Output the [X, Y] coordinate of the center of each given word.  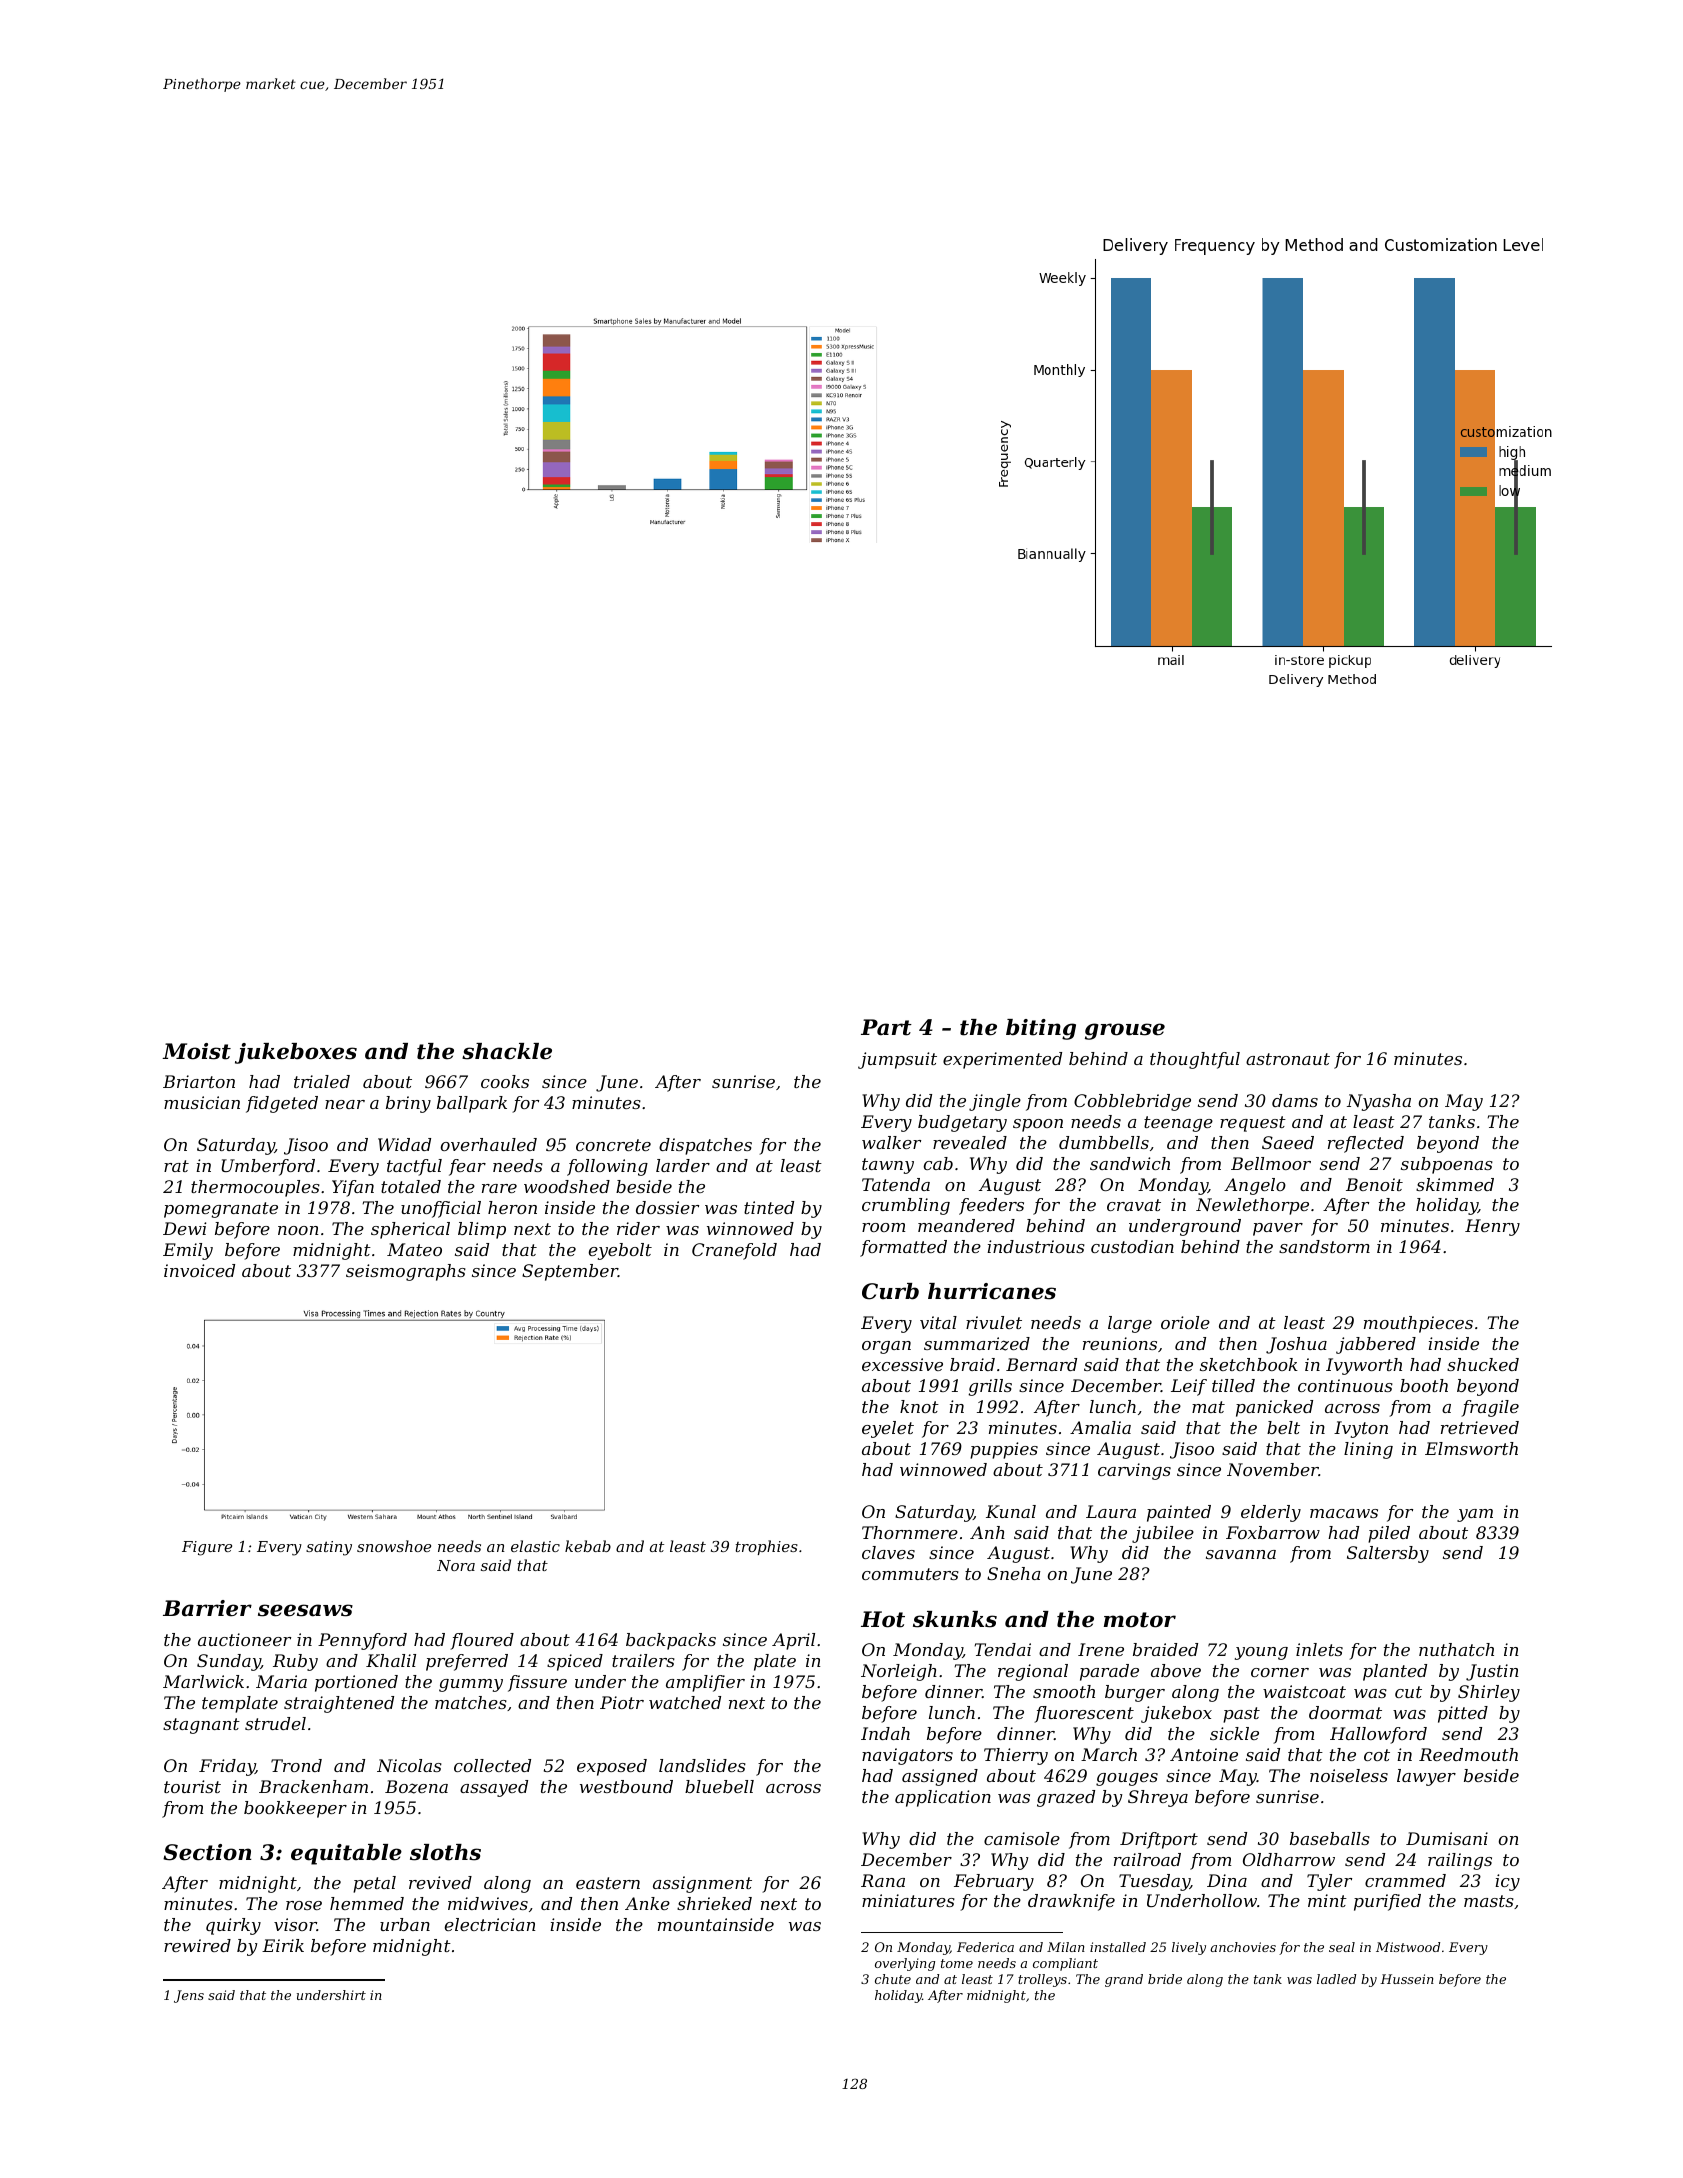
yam [1475, 1515]
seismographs [406, 1272]
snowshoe [394, 1546]
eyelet [888, 1429]
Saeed [1288, 1142]
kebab [588, 1546]
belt [1283, 1427]
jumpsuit [897, 1060]
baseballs [1330, 1838]
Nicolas [409, 1765]
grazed [1066, 1798]
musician [202, 1102]
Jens [189, 1996]
